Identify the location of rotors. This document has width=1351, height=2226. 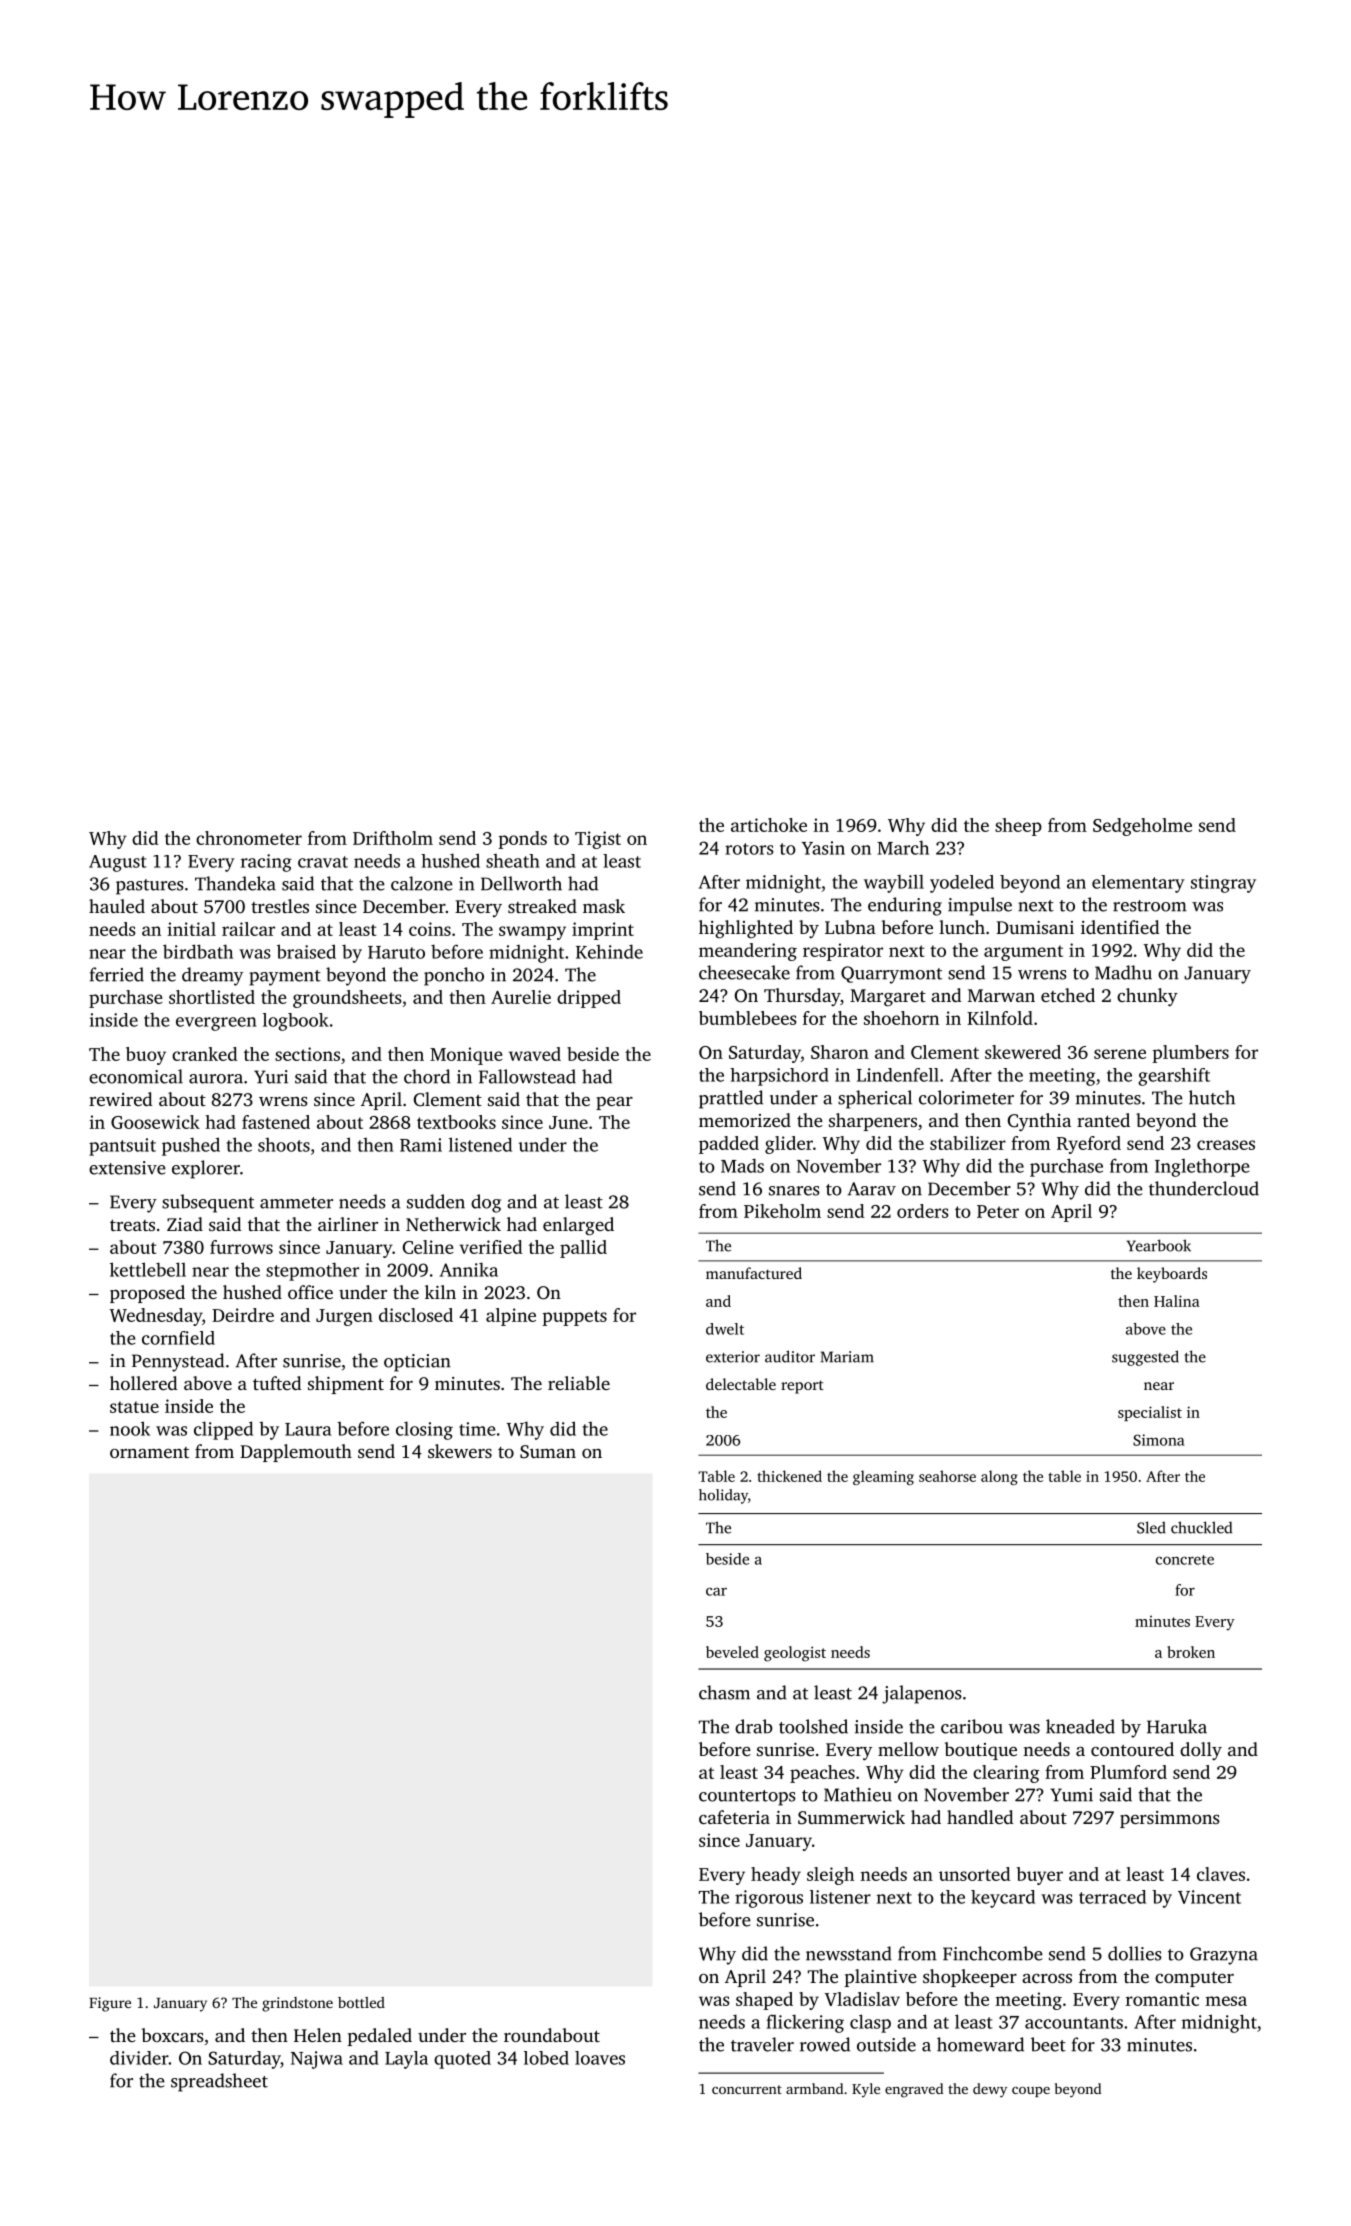
(749, 849).
